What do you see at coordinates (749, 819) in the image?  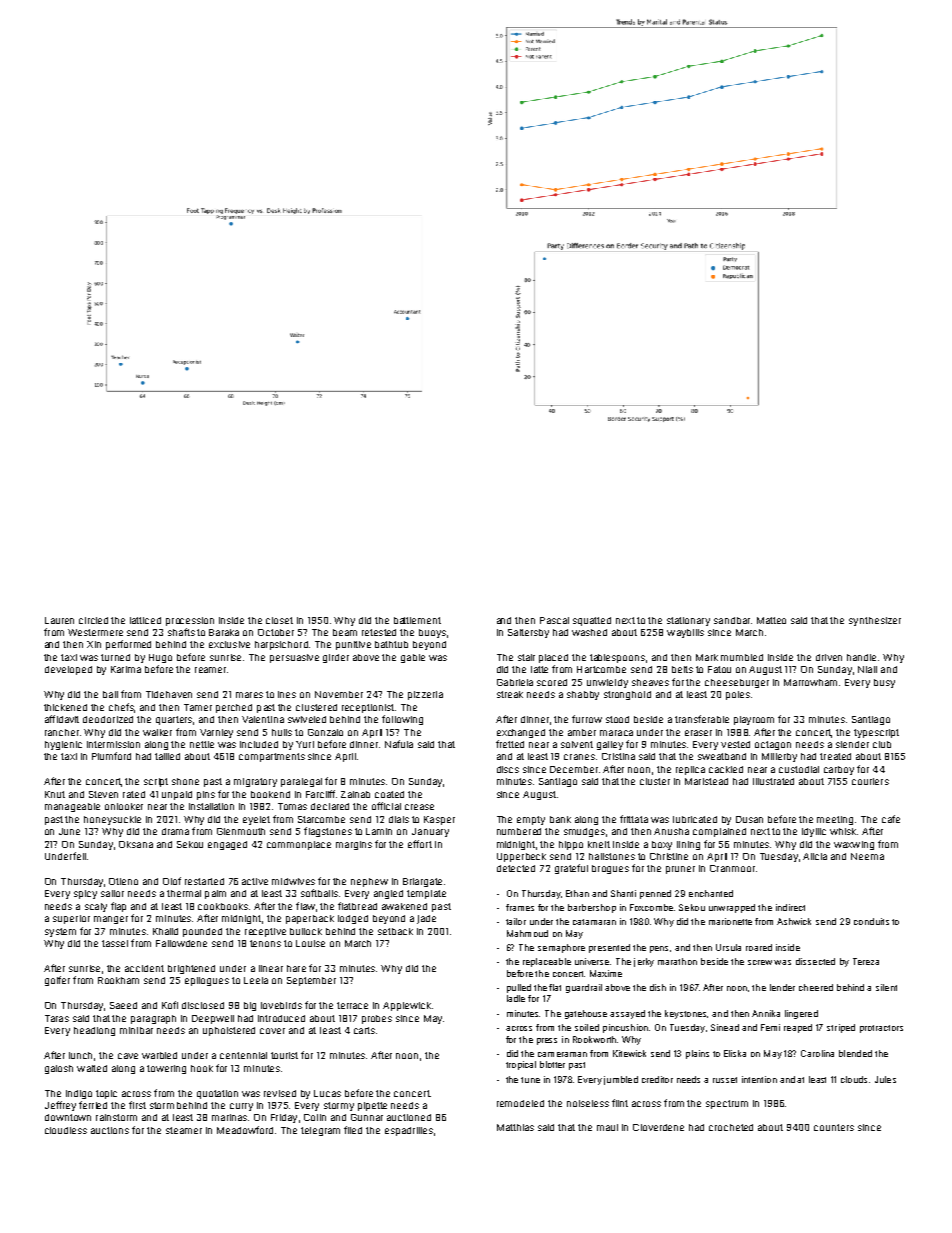 I see `Dusan` at bounding box center [749, 819].
